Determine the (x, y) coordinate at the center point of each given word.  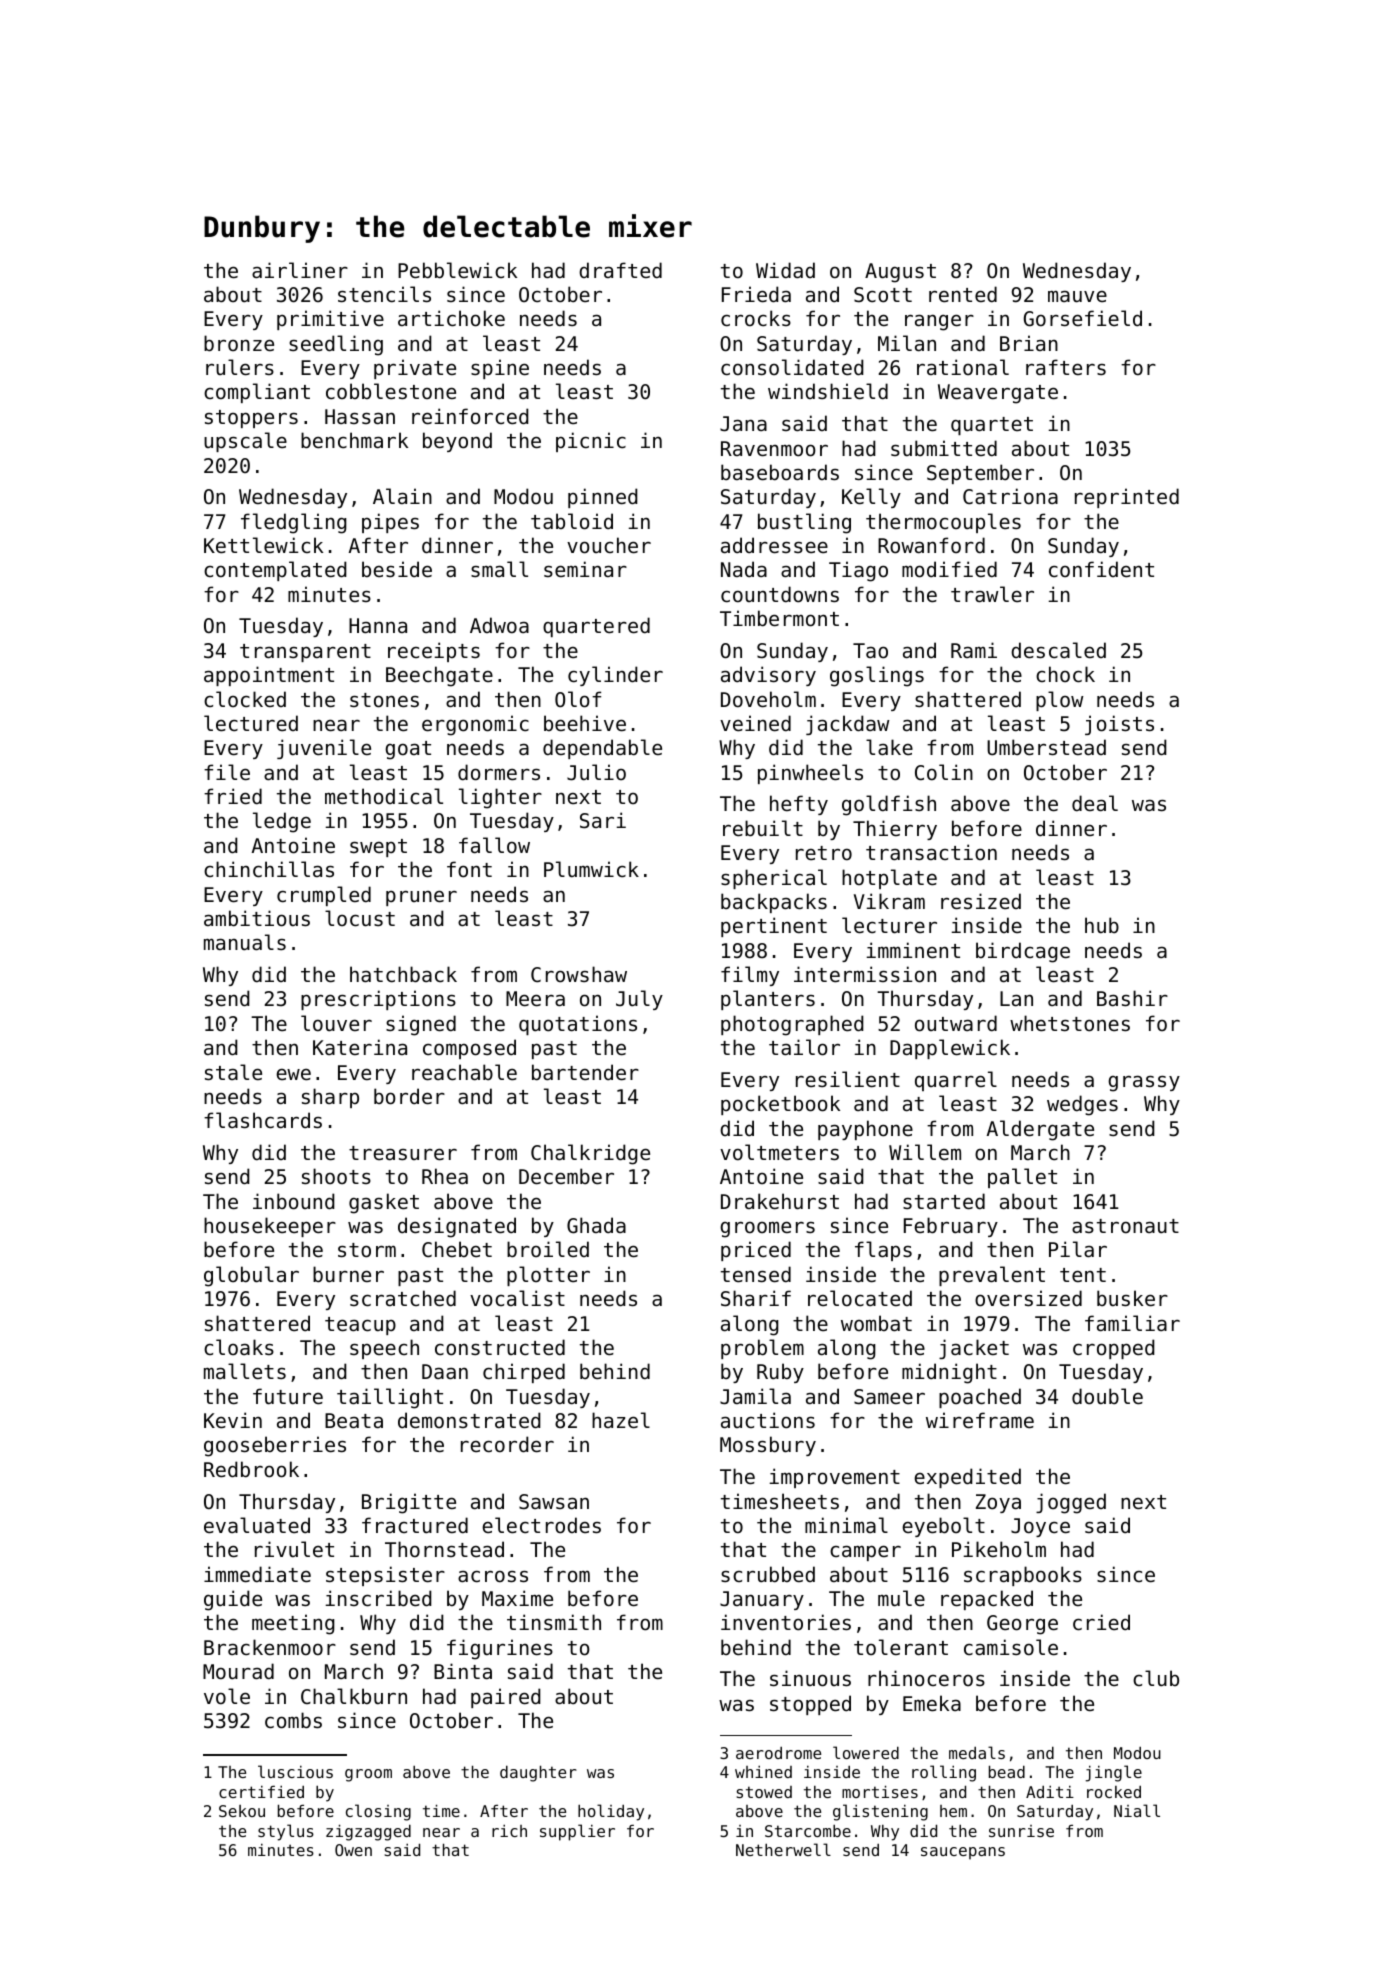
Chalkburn (354, 1696)
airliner (300, 270)
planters (768, 1000)
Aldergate (1040, 1130)
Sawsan (554, 1502)
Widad (785, 270)
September (980, 474)
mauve (1077, 297)
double (1107, 1396)
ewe (293, 1075)
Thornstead (444, 1549)
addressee (774, 545)
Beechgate (439, 676)
